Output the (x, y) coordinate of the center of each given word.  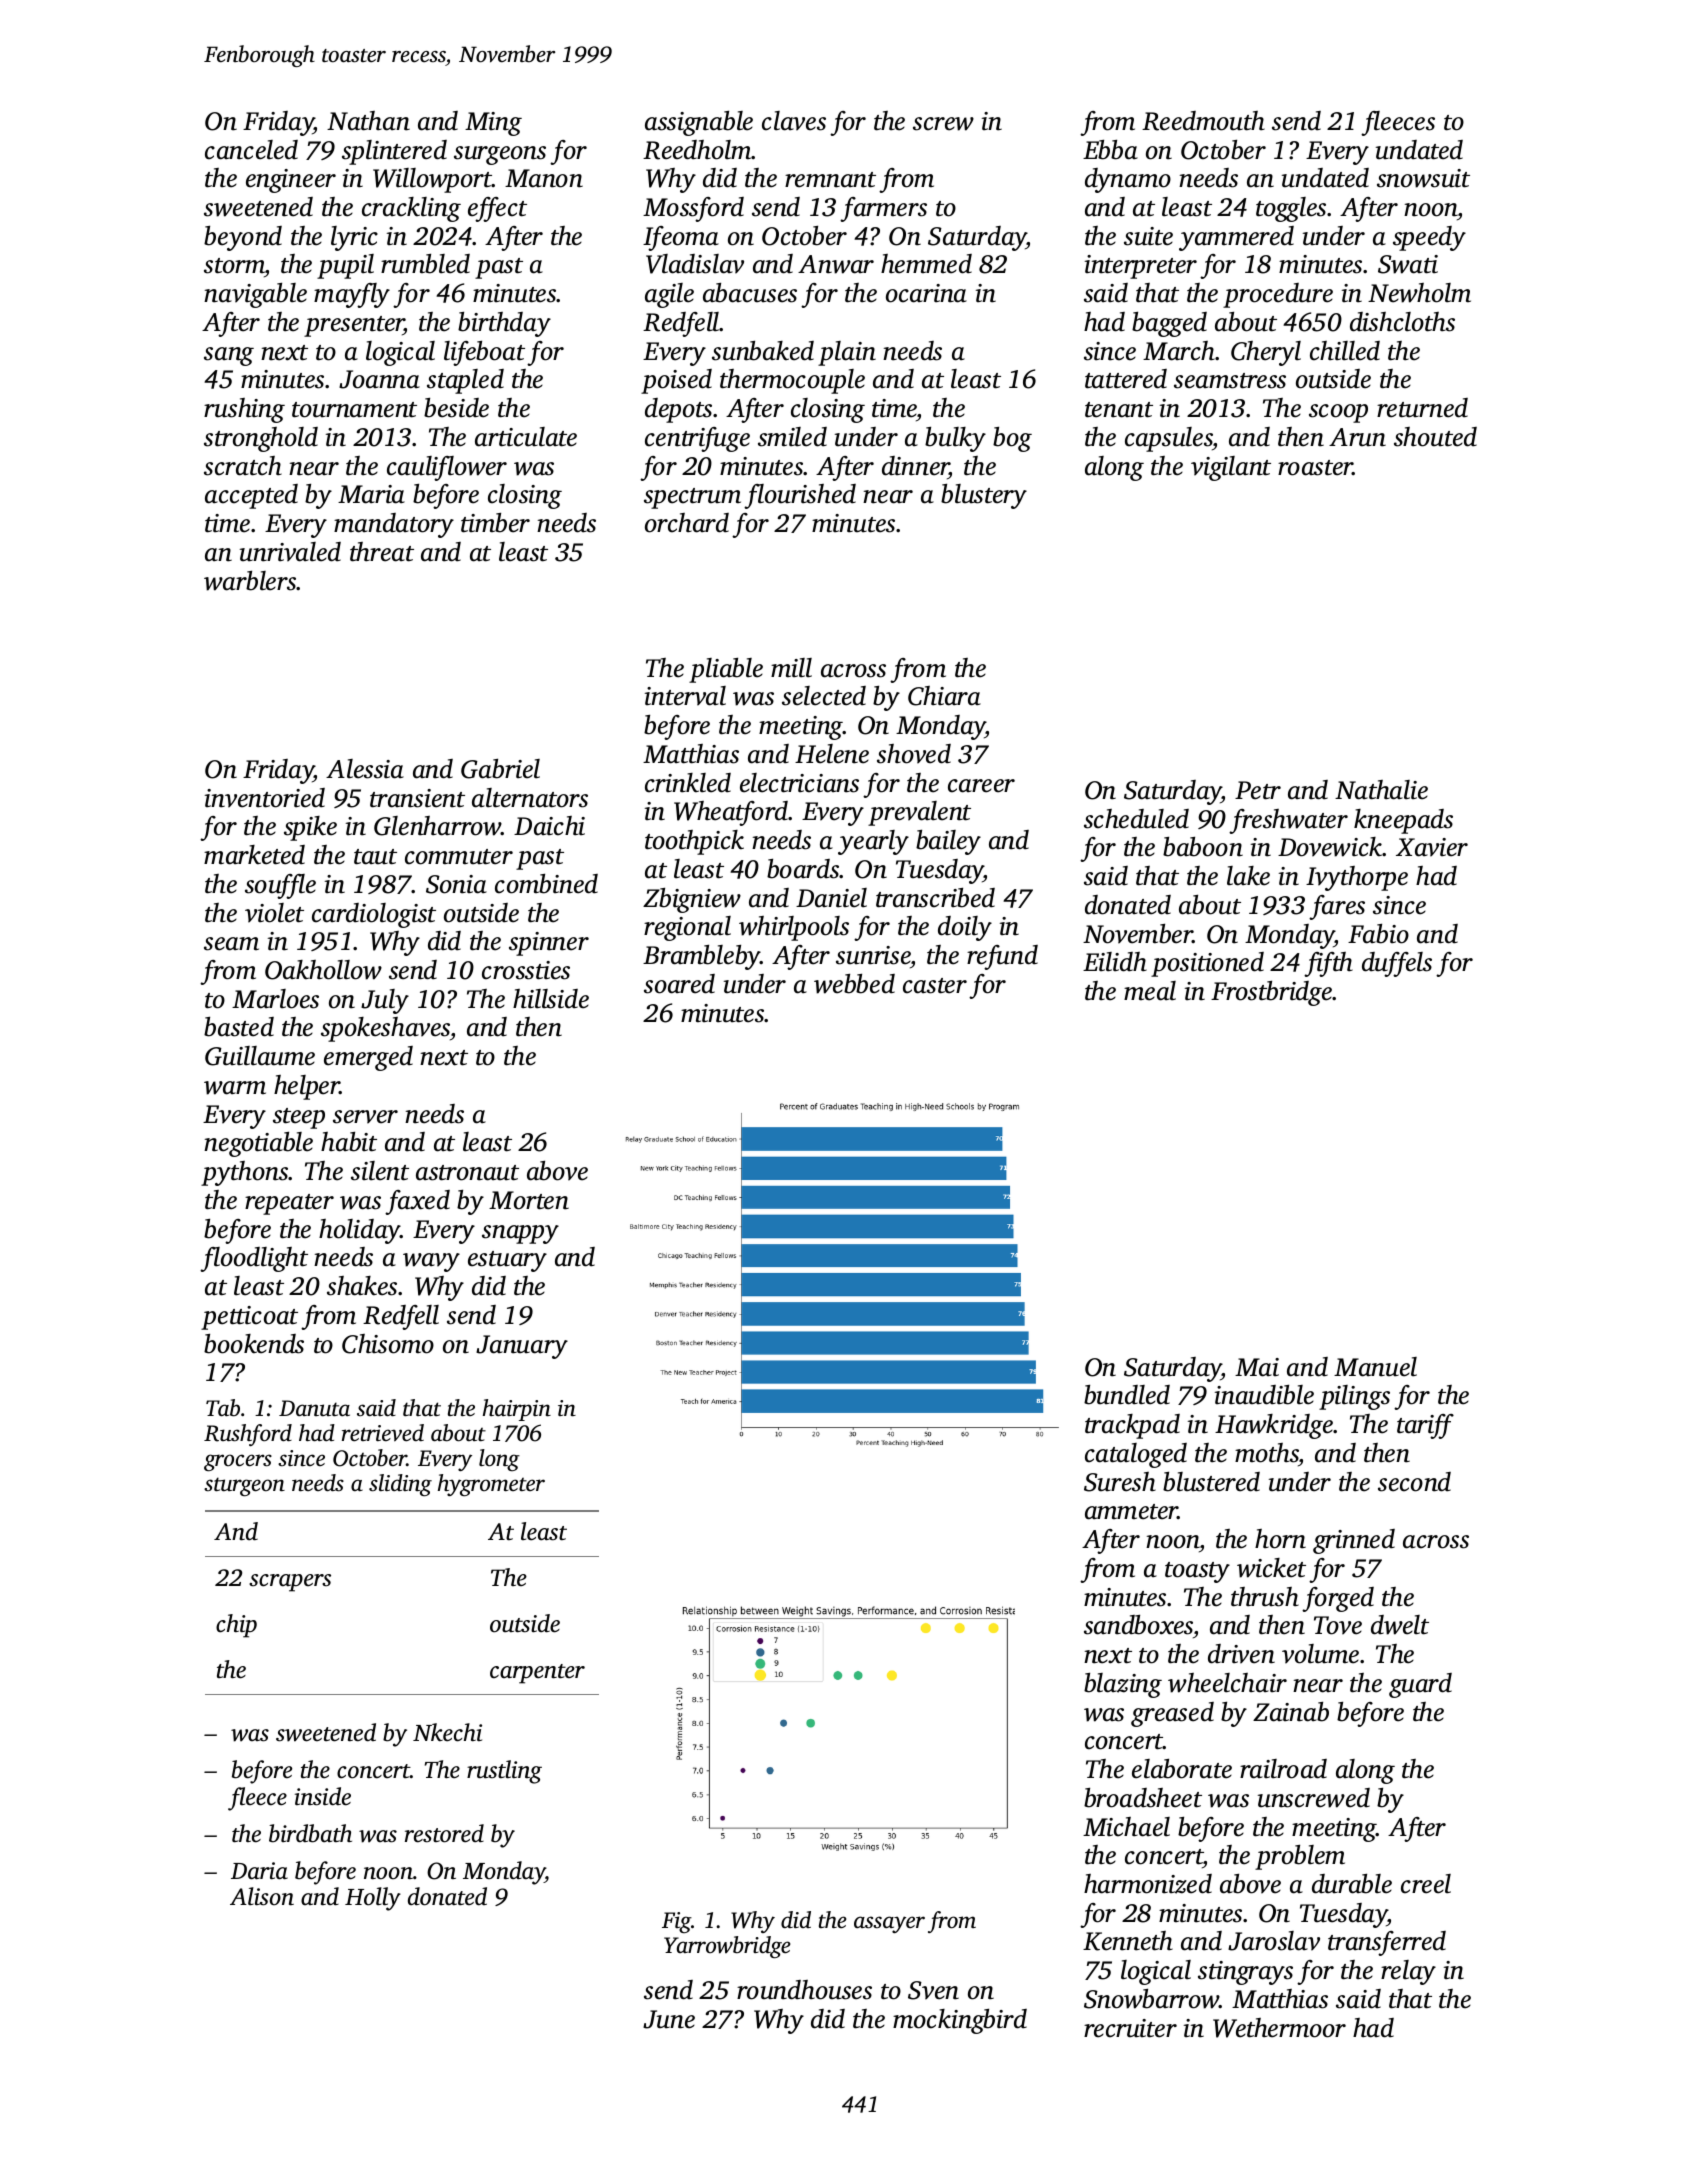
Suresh (1120, 1482)
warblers (250, 581)
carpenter (537, 1674)
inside (323, 1796)
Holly (373, 1899)
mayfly (352, 295)
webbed (854, 984)
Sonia (456, 884)
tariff (1425, 1426)
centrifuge (697, 439)
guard (1420, 1685)
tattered (1126, 379)
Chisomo (388, 1344)
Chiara (944, 696)
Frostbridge (1272, 993)
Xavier (1432, 847)
